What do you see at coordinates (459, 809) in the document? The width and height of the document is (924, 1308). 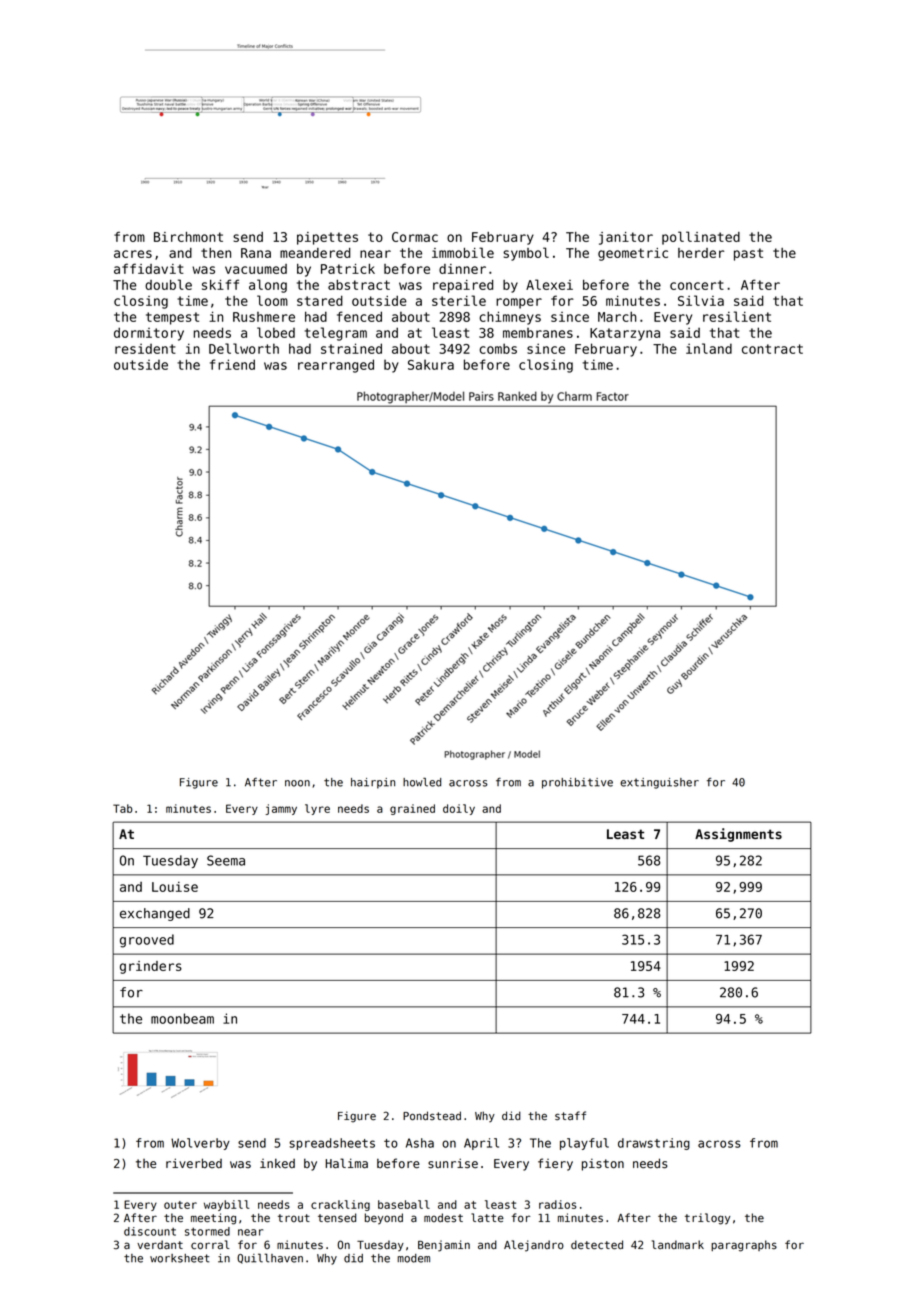 I see `doily` at bounding box center [459, 809].
